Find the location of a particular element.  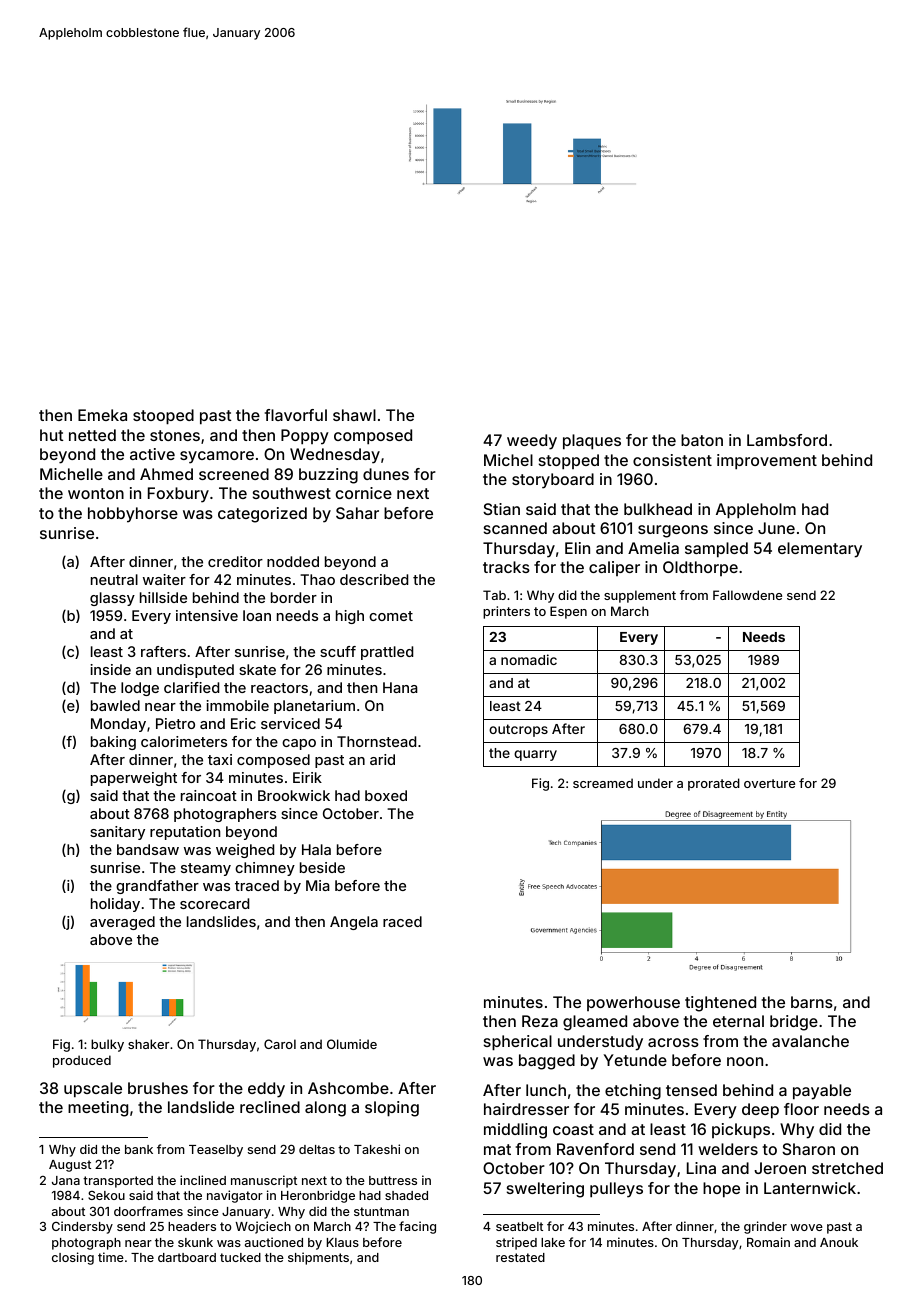

Reza is located at coordinates (540, 1021).
